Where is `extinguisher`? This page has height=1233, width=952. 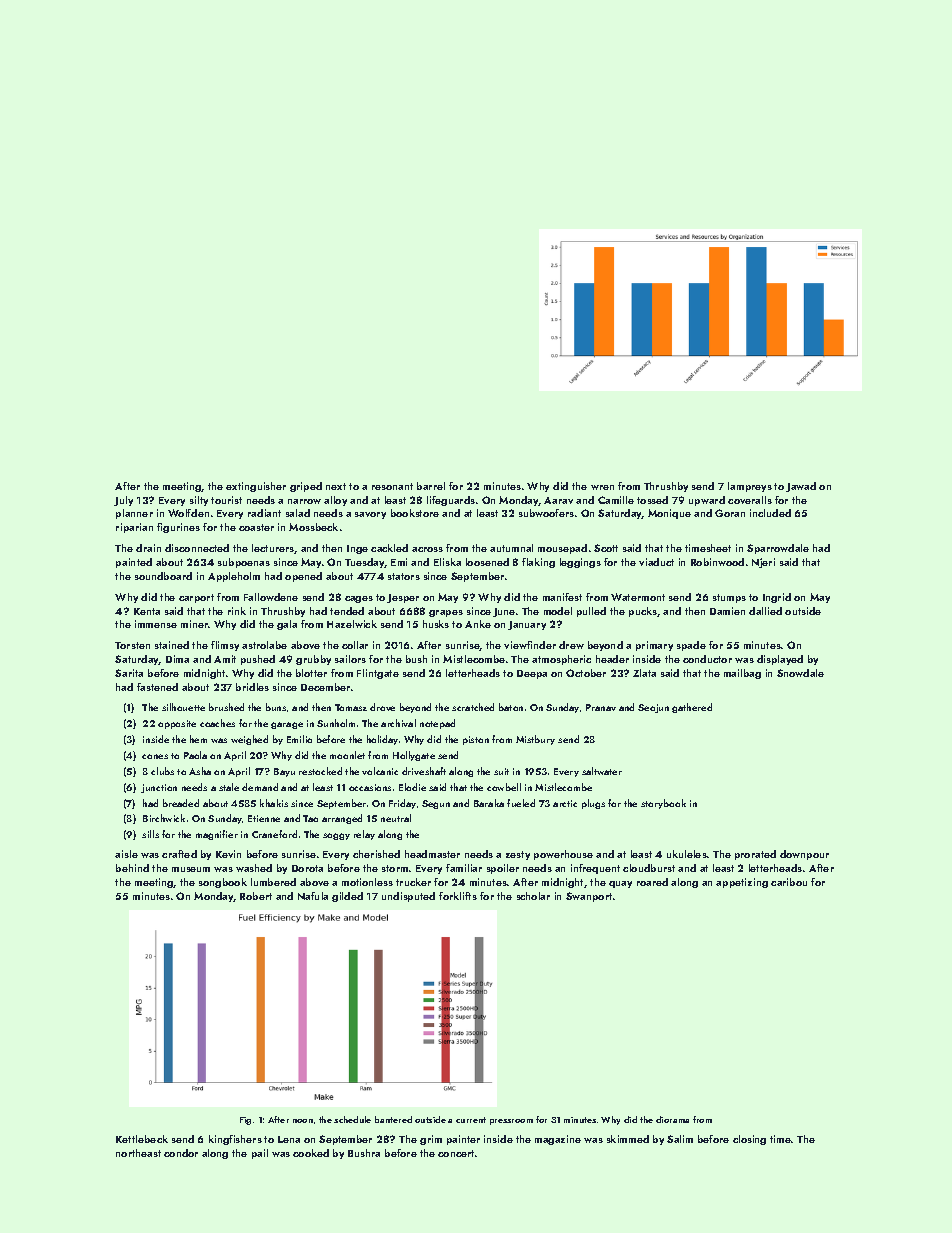 extinguisher is located at coordinates (256, 487).
